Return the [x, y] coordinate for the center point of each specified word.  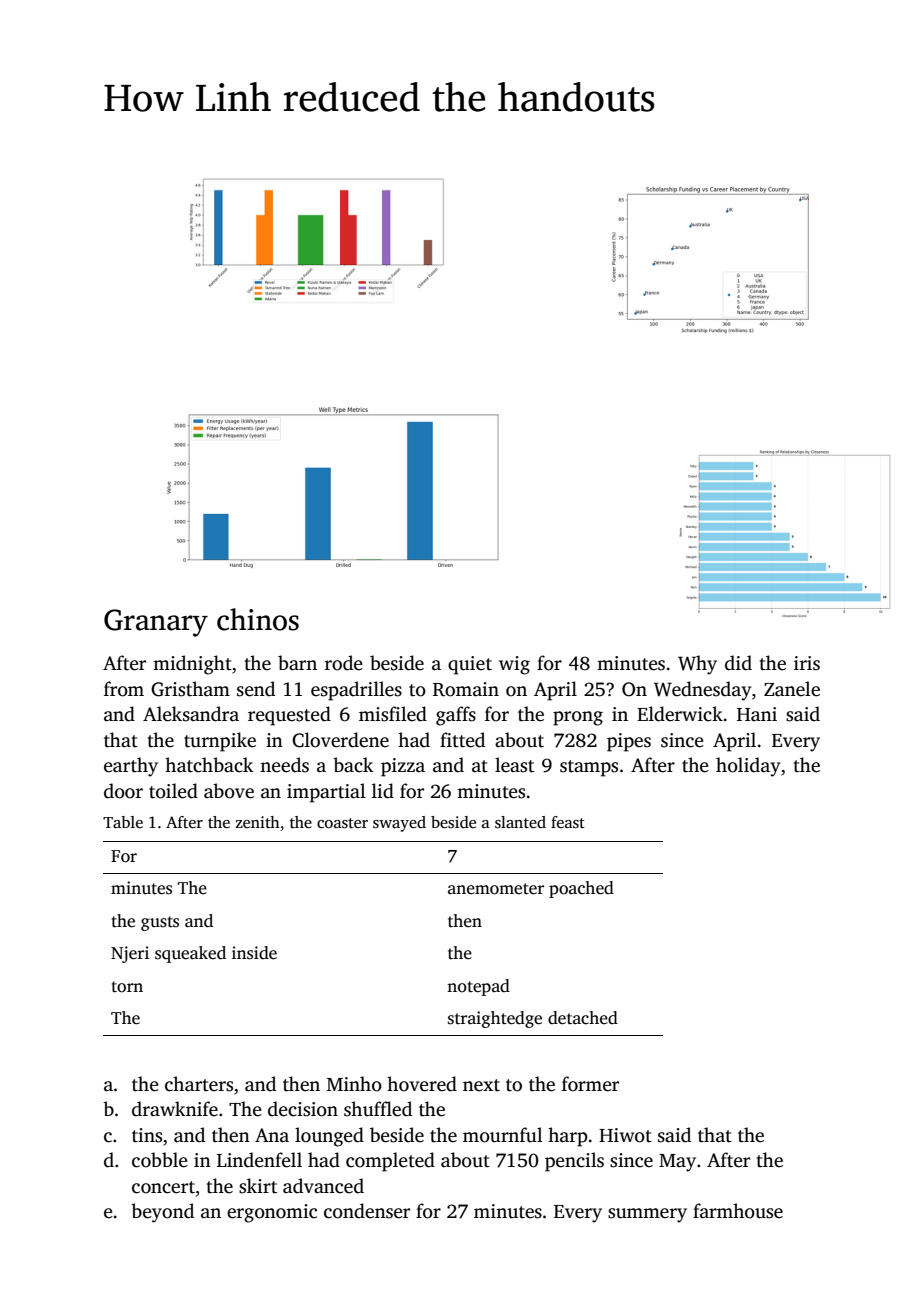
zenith [258, 822]
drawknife [175, 1109]
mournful [503, 1135]
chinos [258, 619]
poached [581, 889]
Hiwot [625, 1135]
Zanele [792, 689]
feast [568, 822]
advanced [323, 1186]
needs [284, 765]
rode [344, 663]
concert [163, 1187]
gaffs [456, 716]
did [738, 663]
